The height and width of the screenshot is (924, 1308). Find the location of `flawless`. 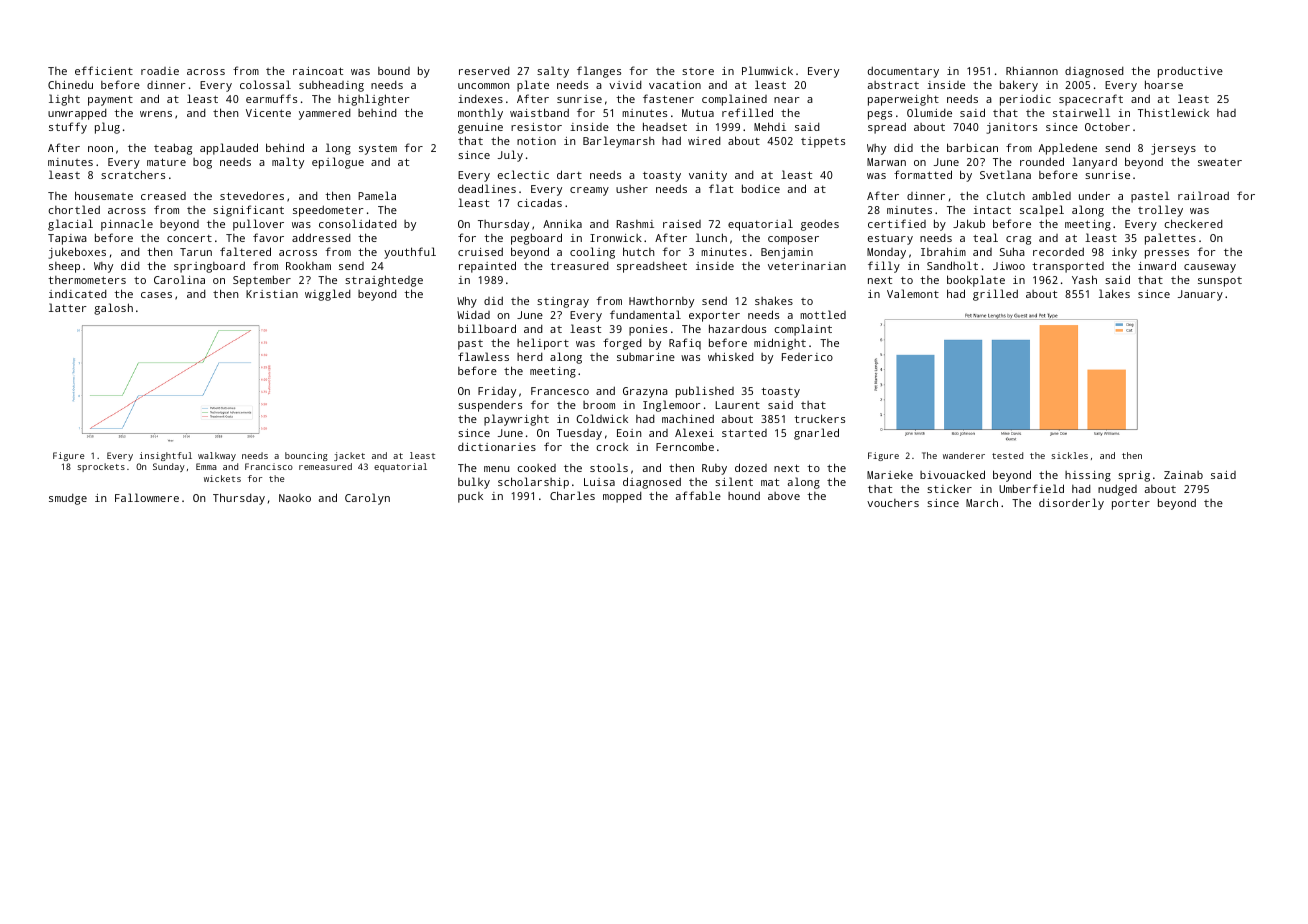

flawless is located at coordinates (483, 356).
